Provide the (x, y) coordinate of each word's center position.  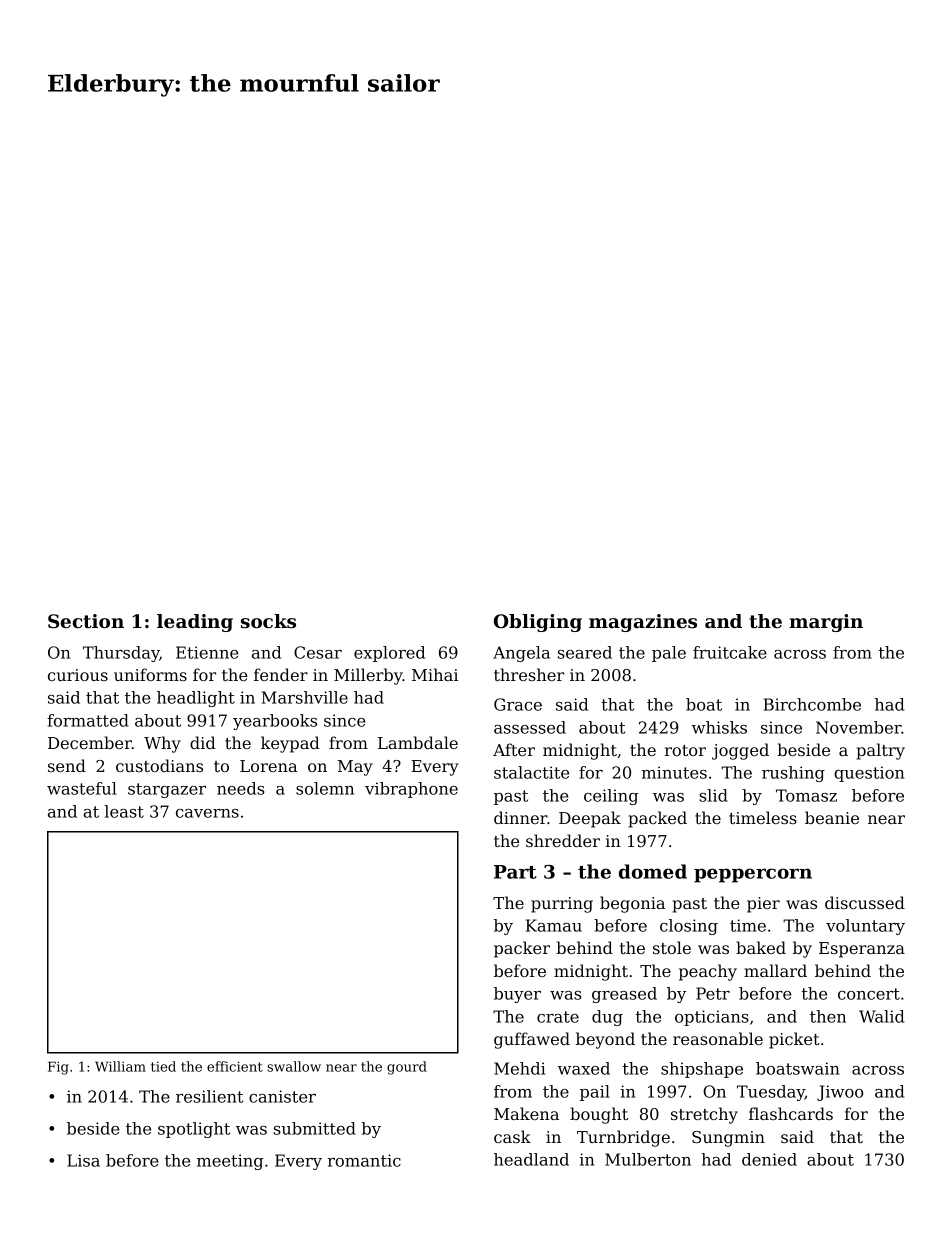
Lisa (83, 1160)
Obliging (538, 623)
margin (826, 623)
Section (86, 621)
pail (595, 1093)
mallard (775, 970)
